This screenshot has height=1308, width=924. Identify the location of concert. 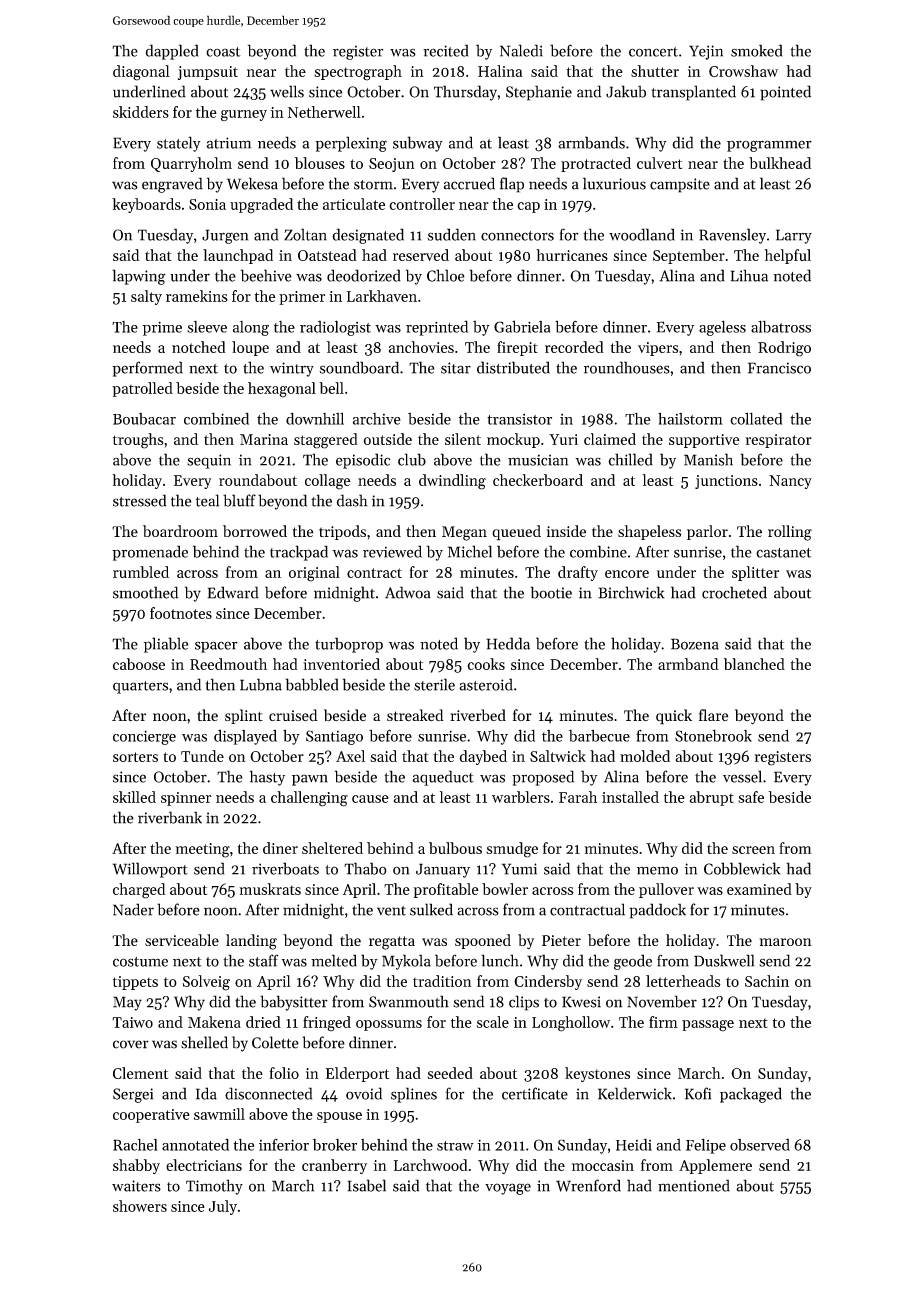
(653, 52).
